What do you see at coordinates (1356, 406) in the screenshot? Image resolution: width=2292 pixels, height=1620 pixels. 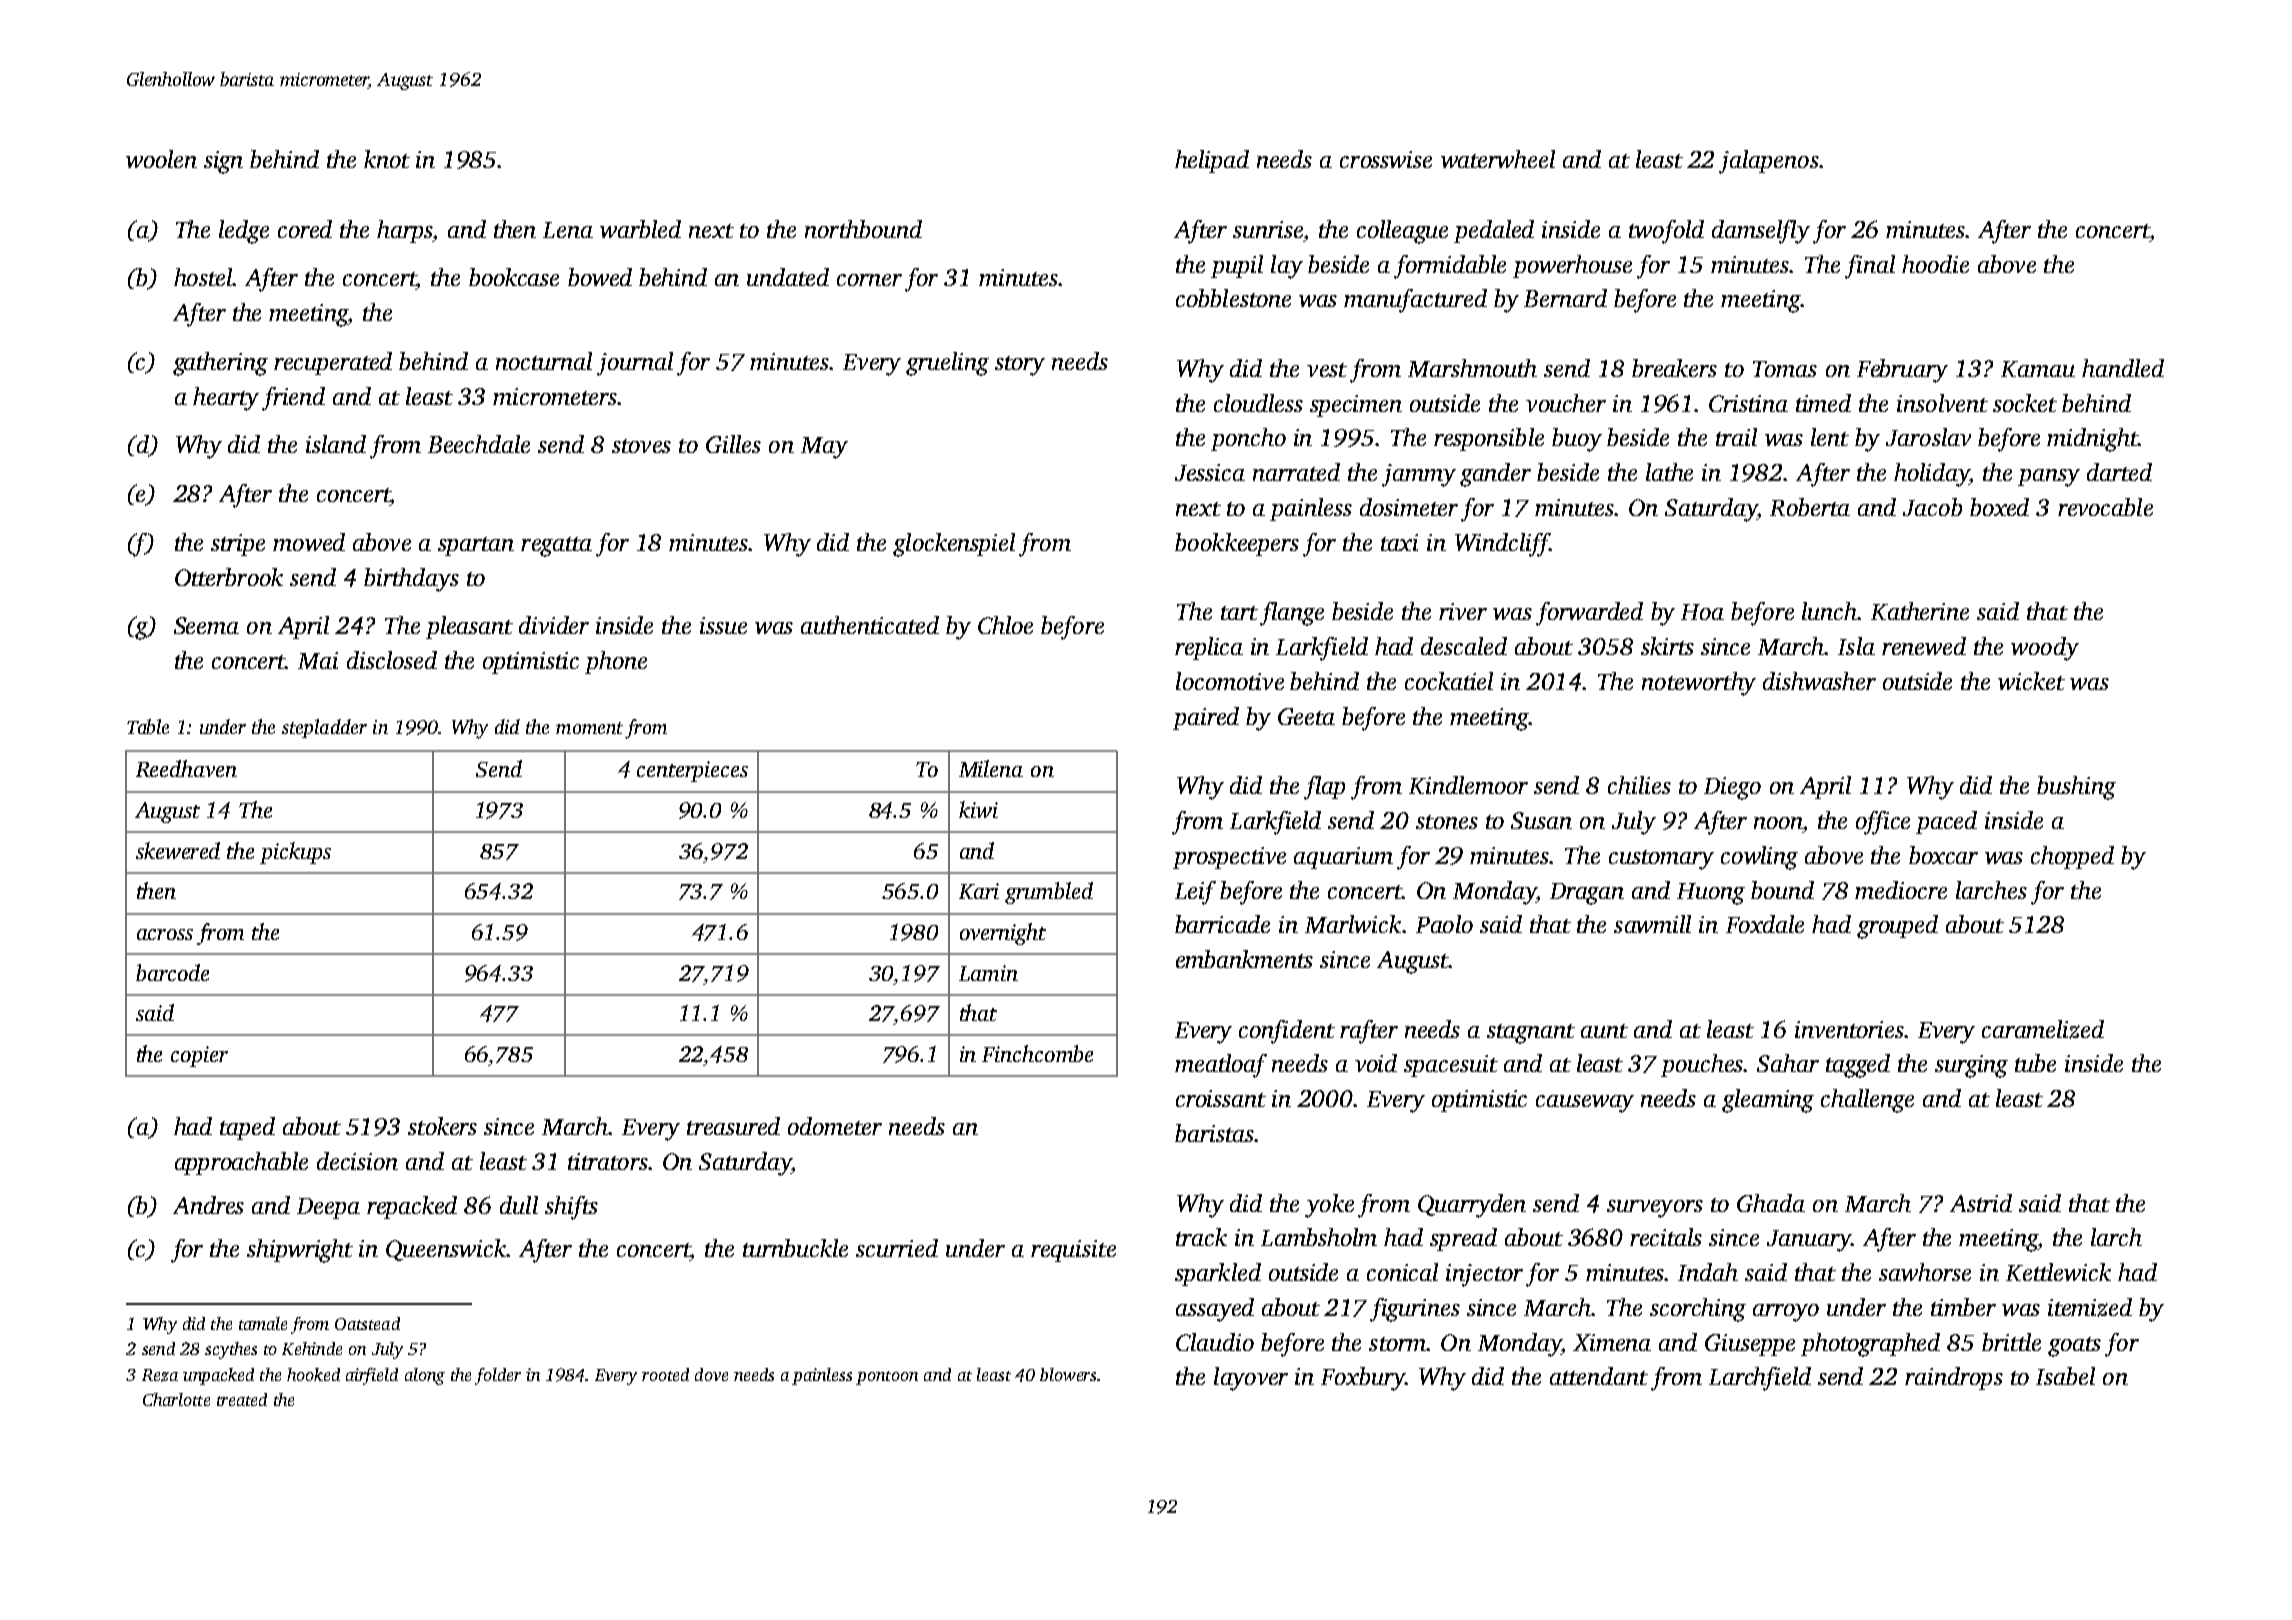 I see `specimen` at bounding box center [1356, 406].
